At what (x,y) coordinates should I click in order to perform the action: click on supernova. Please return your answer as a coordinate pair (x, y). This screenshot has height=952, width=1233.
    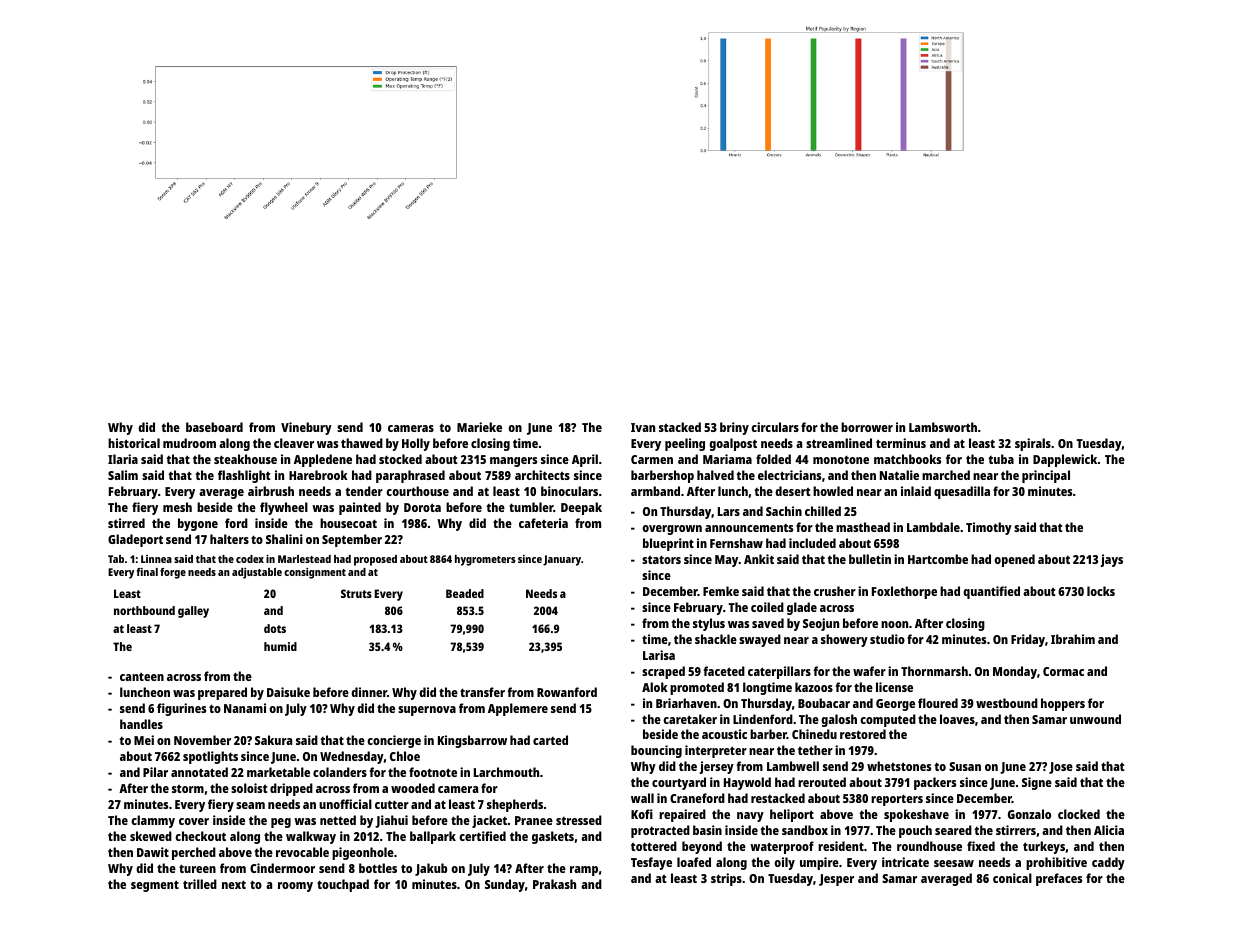
    Looking at the image, I should click on (427, 711).
